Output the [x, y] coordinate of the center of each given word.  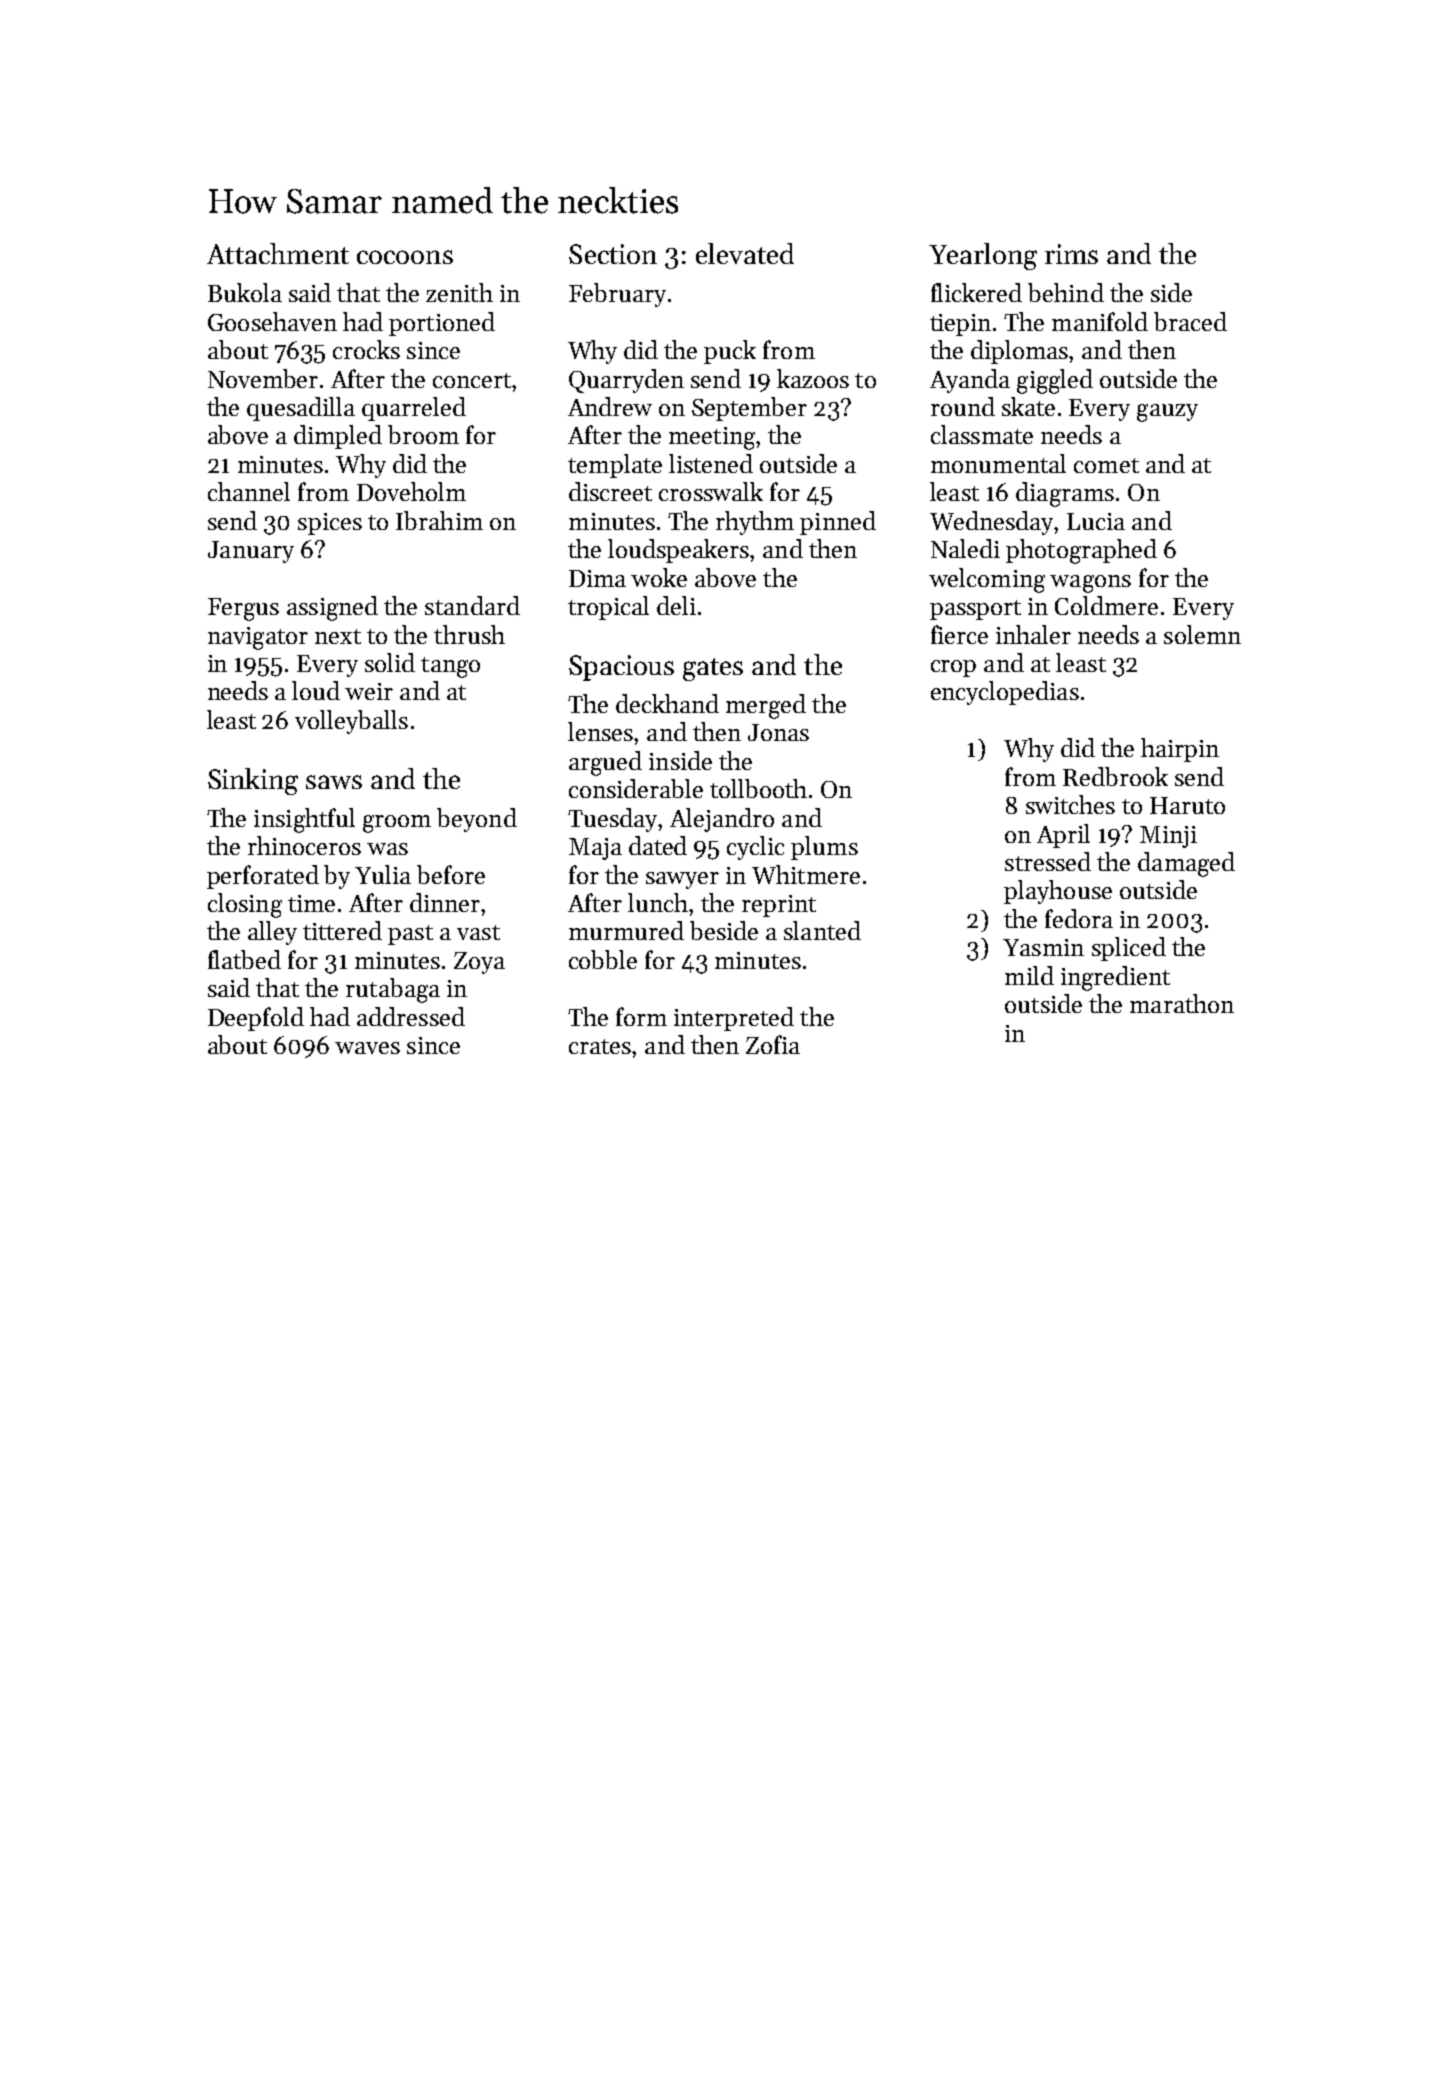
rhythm [755, 523]
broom [423, 434]
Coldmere [1106, 605]
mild [1029, 975]
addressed [411, 1016]
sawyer [682, 880]
